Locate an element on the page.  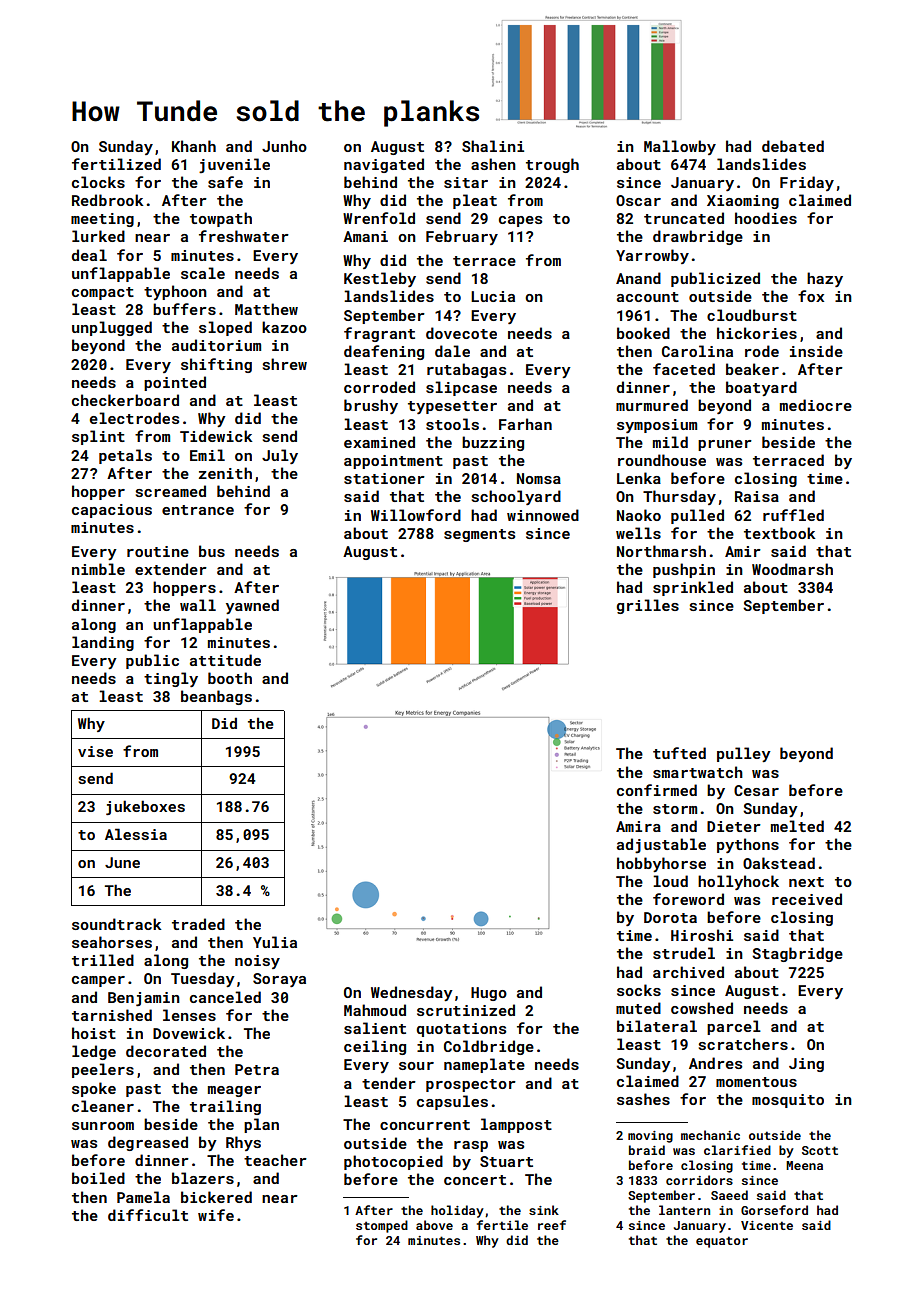
juvenile is located at coordinates (234, 165).
